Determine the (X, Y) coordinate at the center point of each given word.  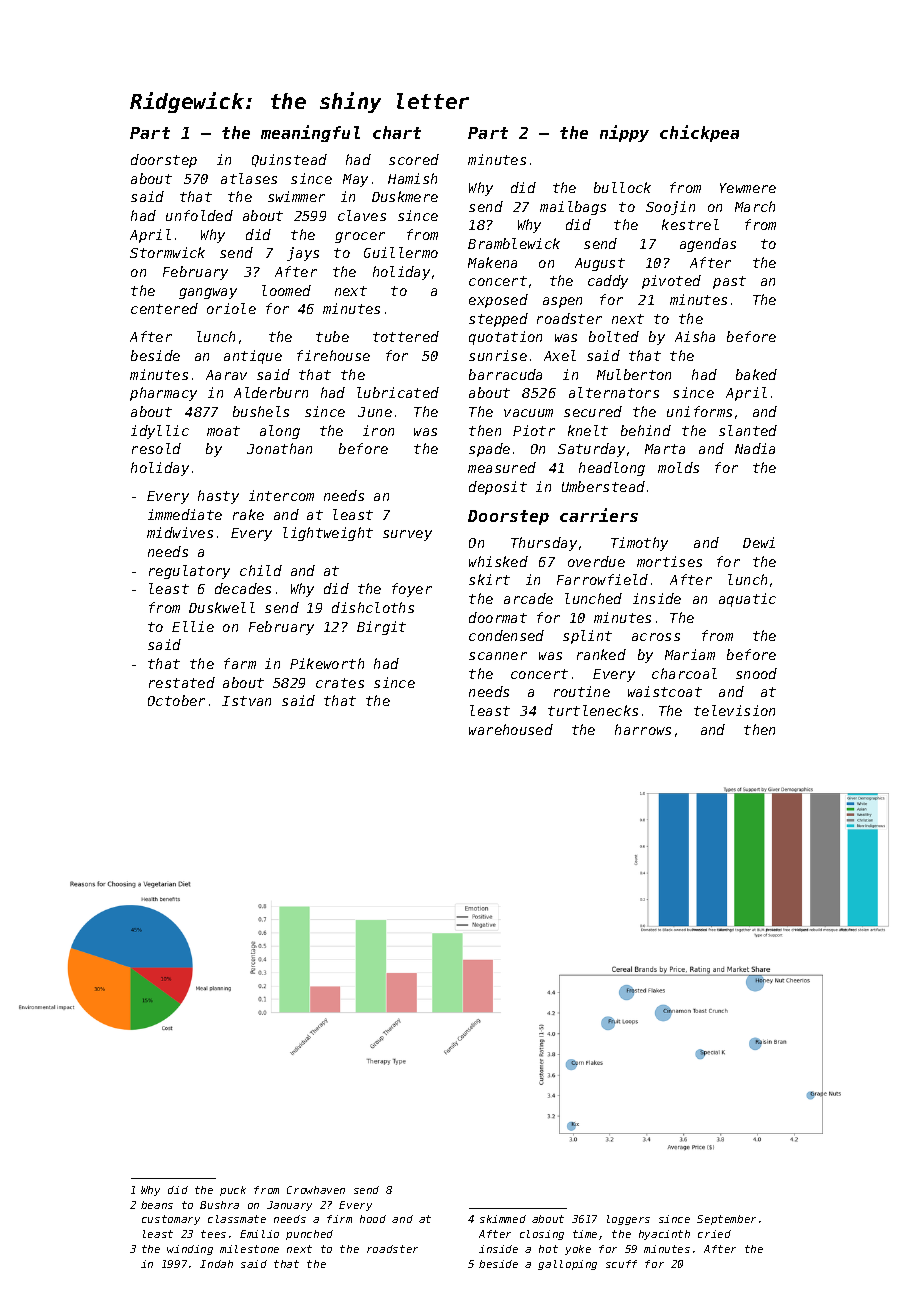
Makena (492, 262)
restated (182, 682)
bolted (614, 336)
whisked (498, 561)
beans (157, 1205)
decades (243, 588)
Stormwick (167, 252)
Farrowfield (602, 579)
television (734, 710)
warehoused (511, 729)
